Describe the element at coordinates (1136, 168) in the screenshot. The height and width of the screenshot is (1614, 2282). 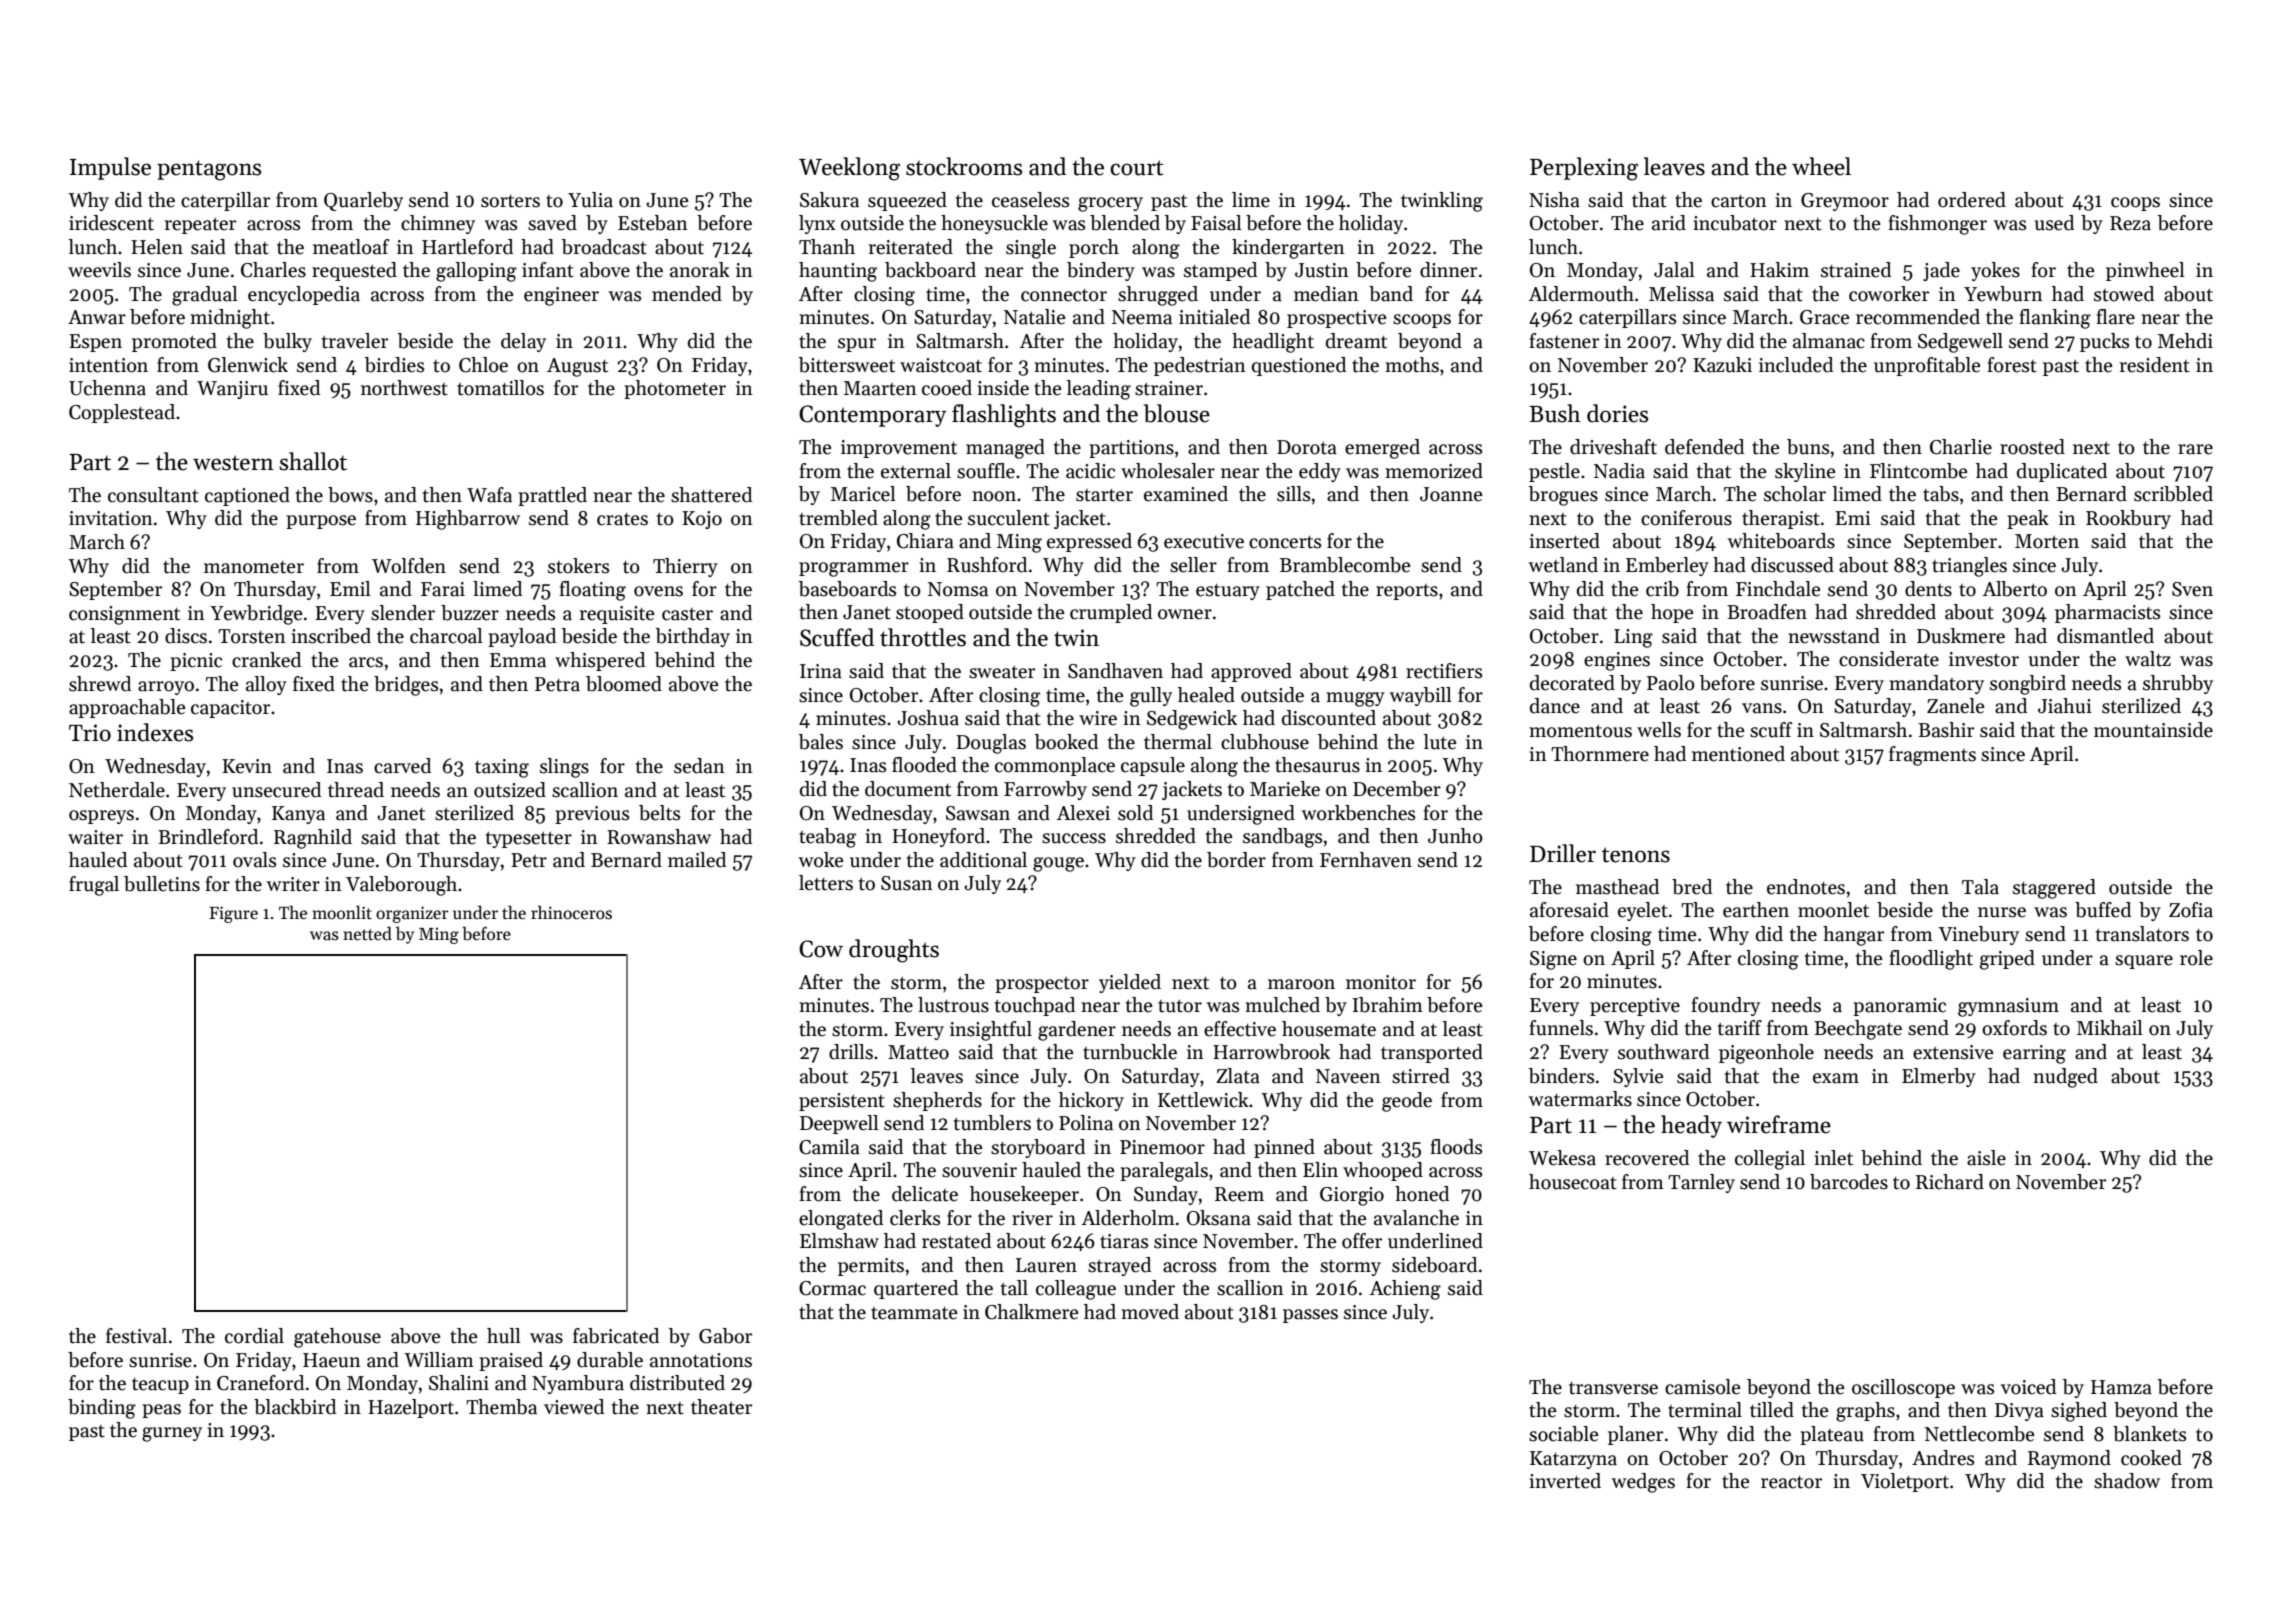
I see `court` at that location.
